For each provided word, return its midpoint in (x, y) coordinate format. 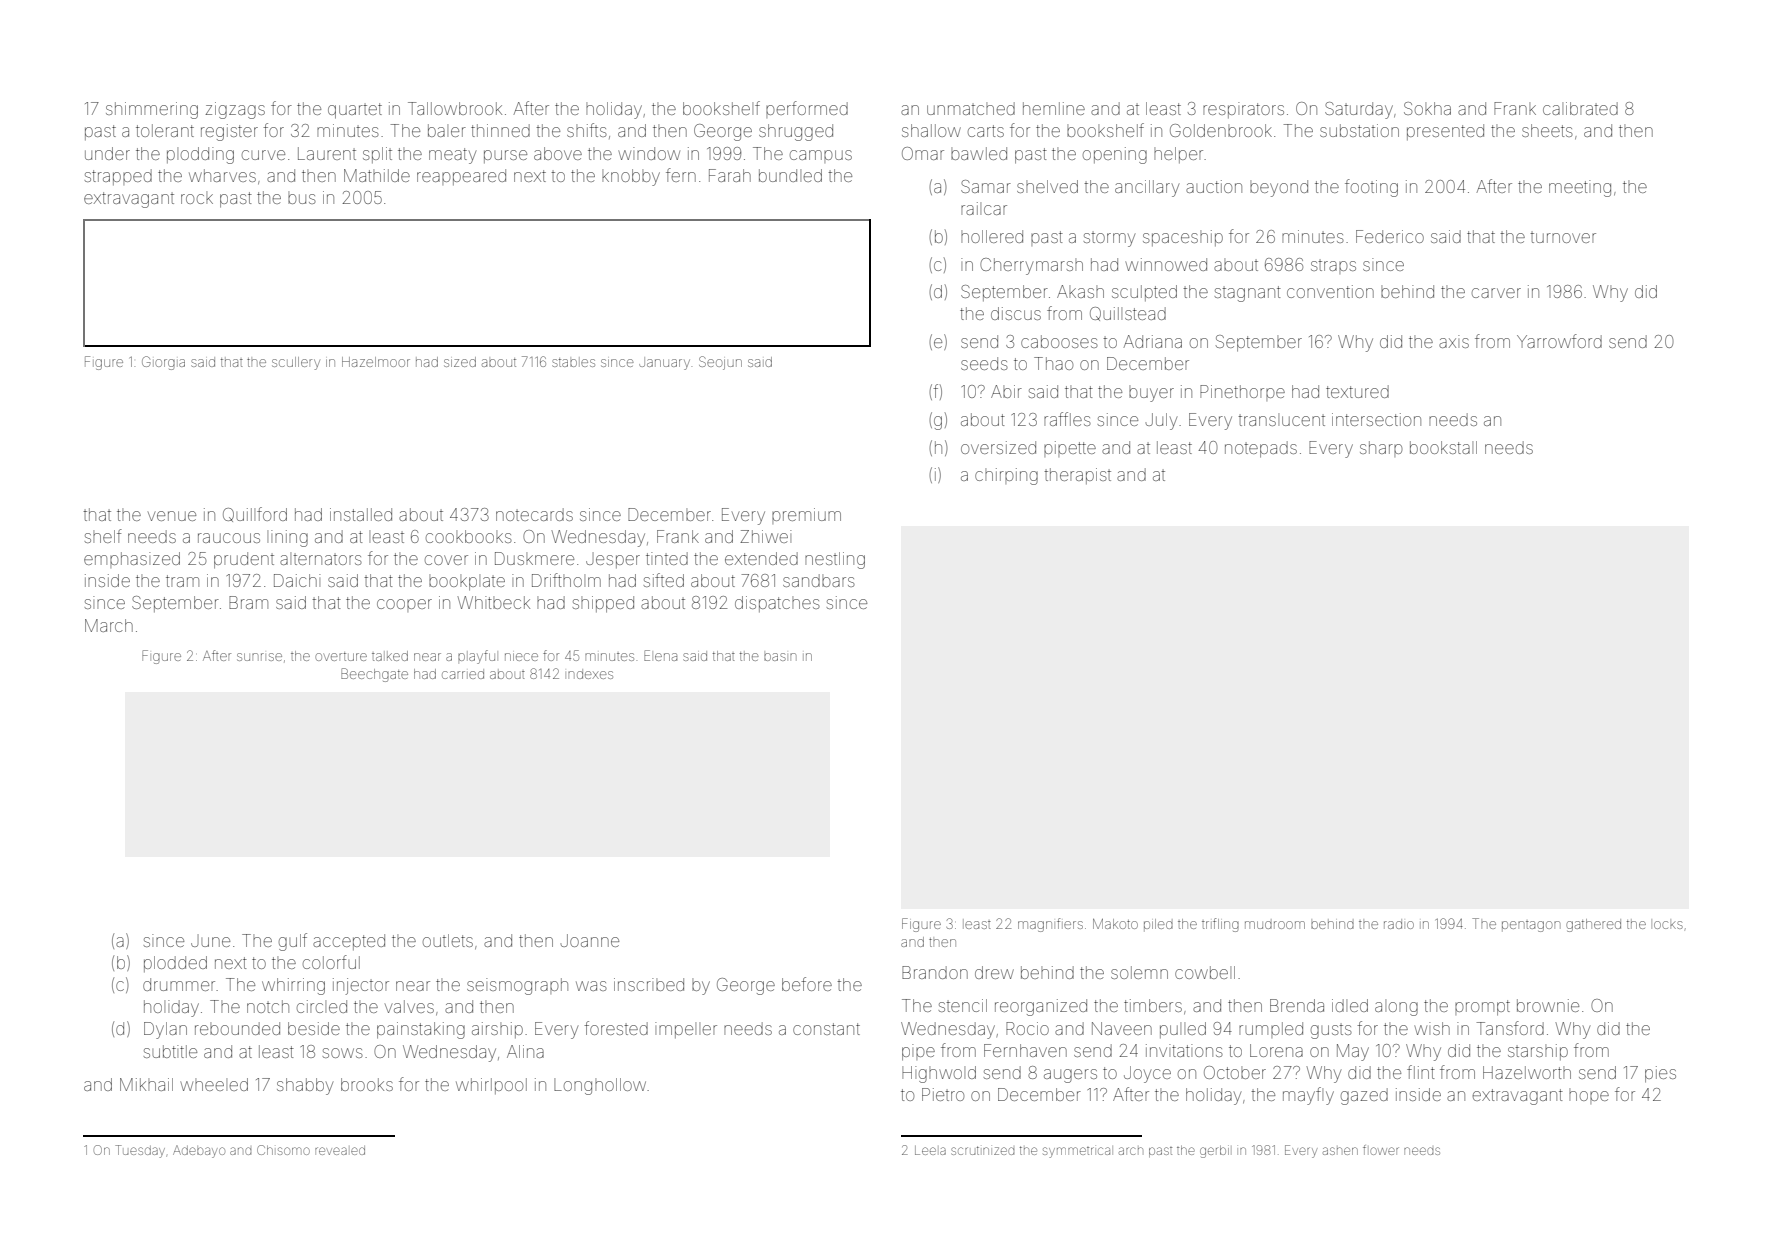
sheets (1547, 130)
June (210, 942)
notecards (534, 514)
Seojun (720, 363)
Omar (923, 153)
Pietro (943, 1094)
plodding (200, 155)
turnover (1563, 237)
